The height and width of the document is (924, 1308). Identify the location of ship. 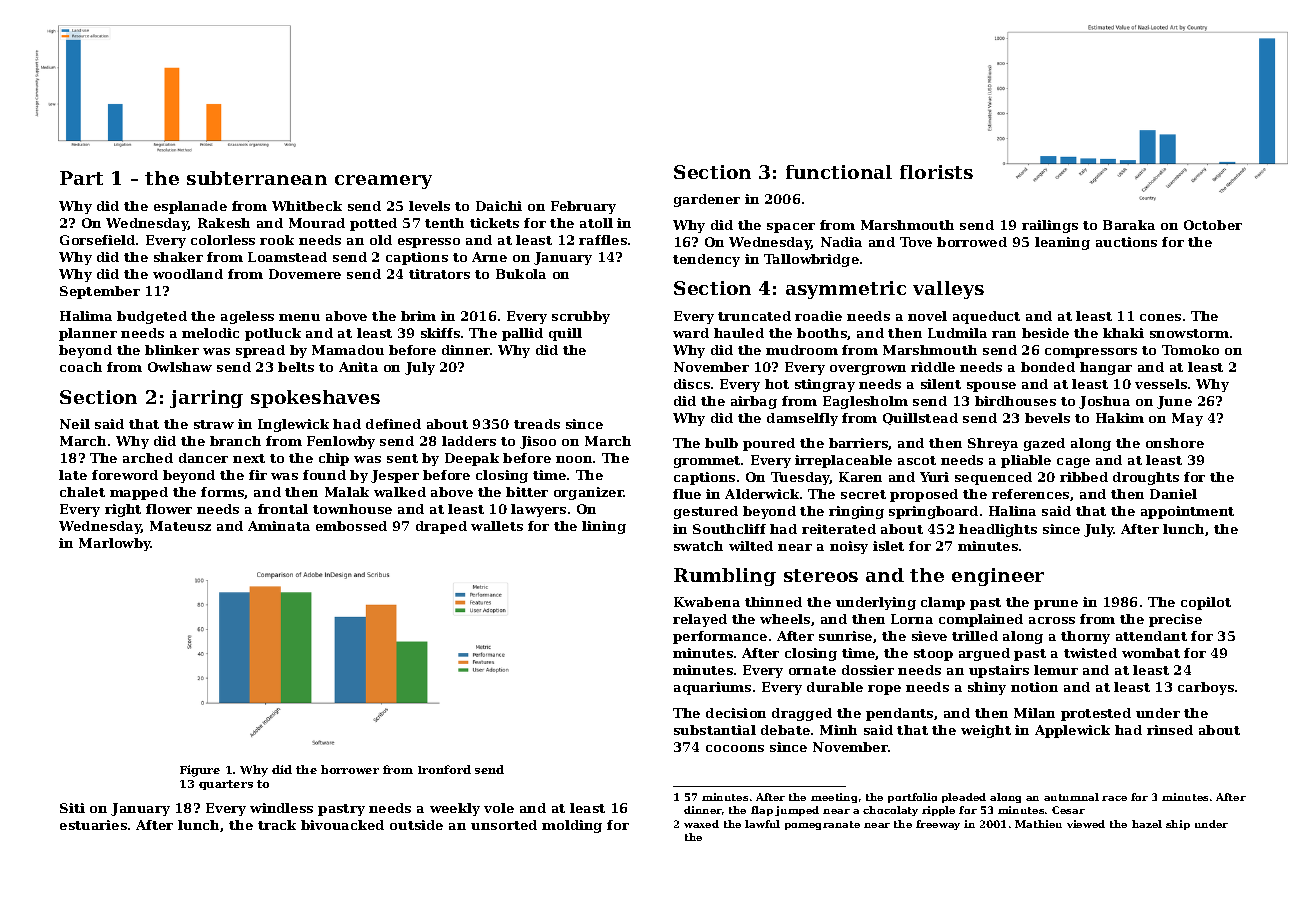
(1178, 825).
